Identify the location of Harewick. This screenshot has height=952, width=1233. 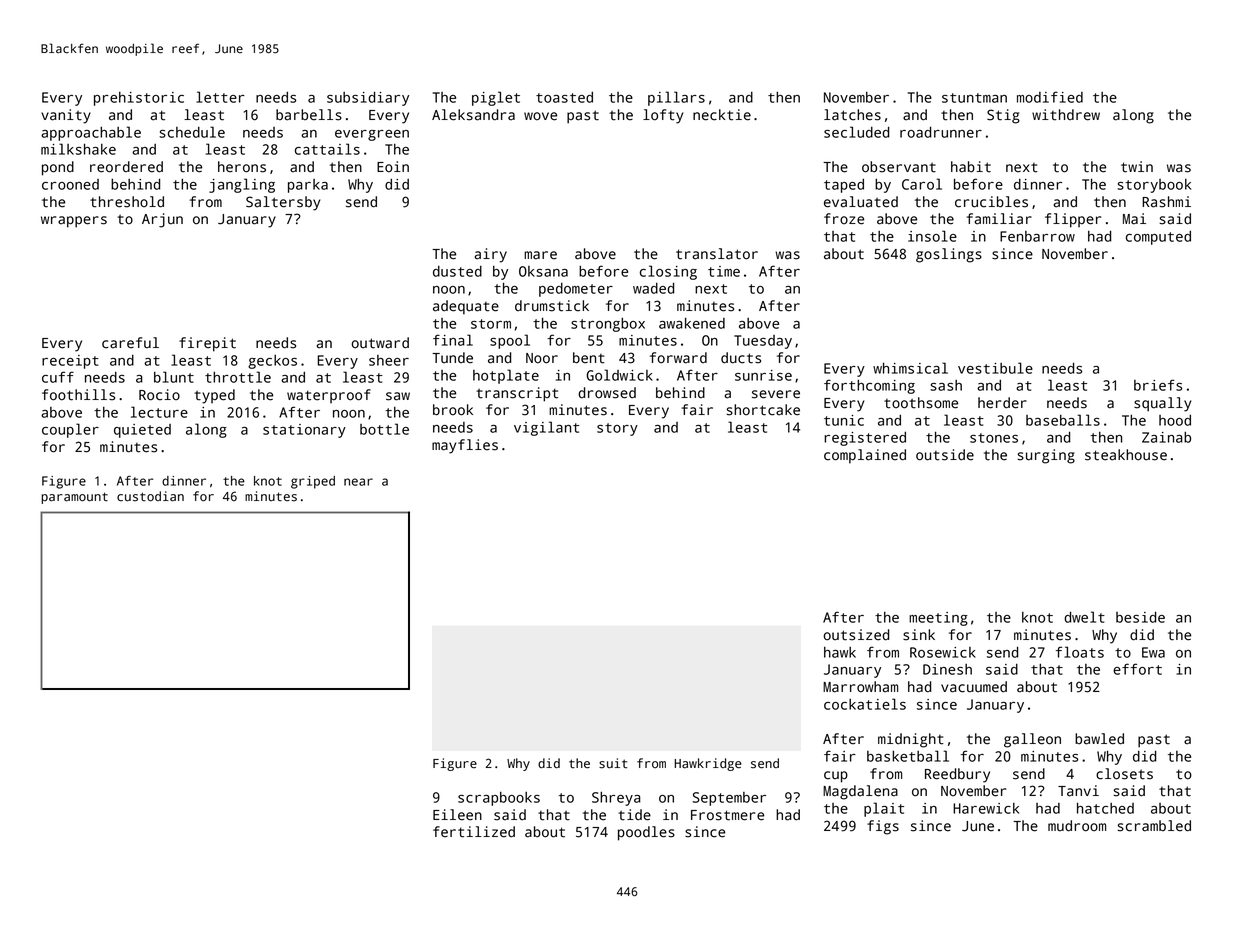
(986, 808).
